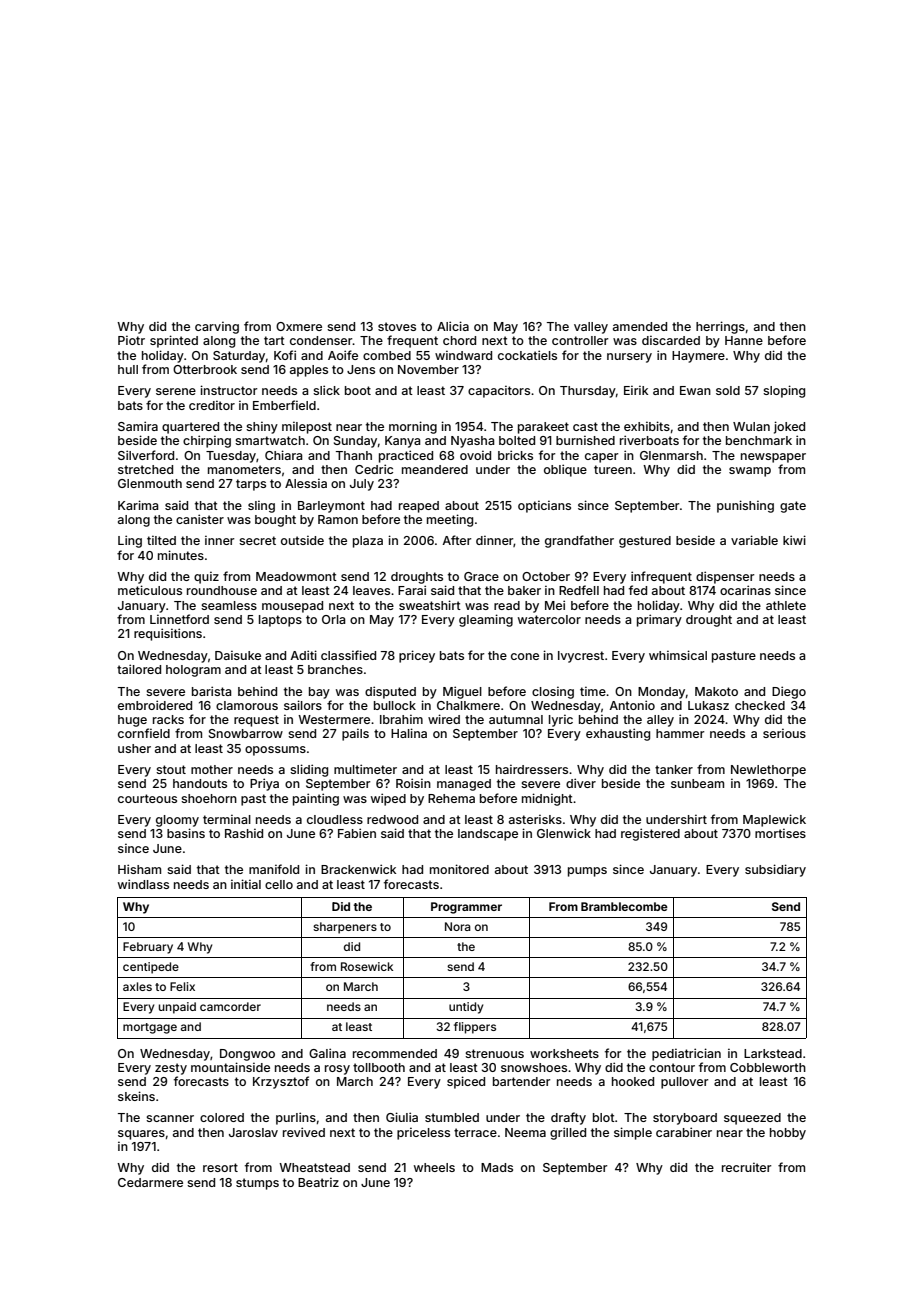 This screenshot has width=924, height=1308. I want to click on Neema, so click(525, 1132).
